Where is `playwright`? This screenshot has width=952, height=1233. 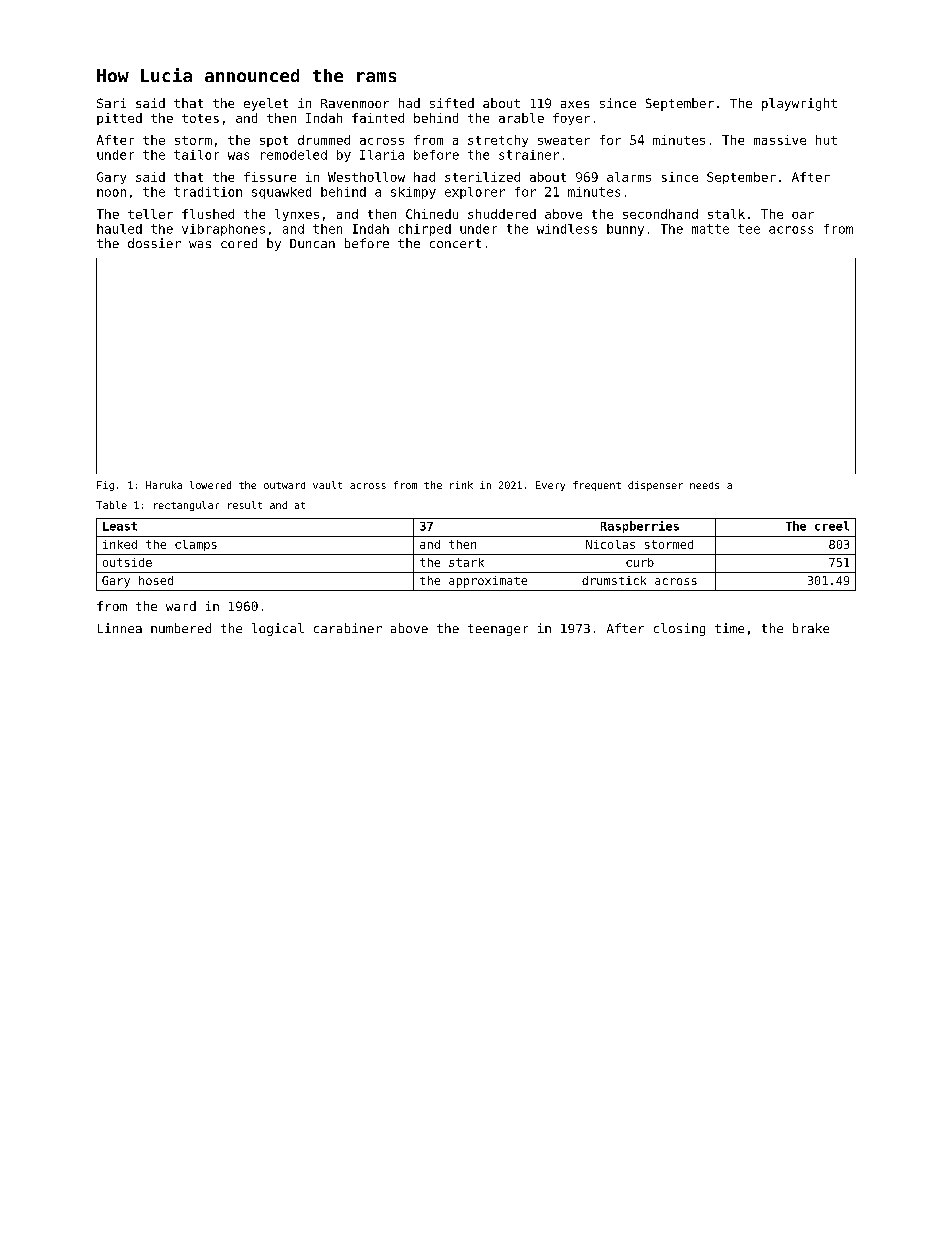
playwright is located at coordinates (799, 104).
